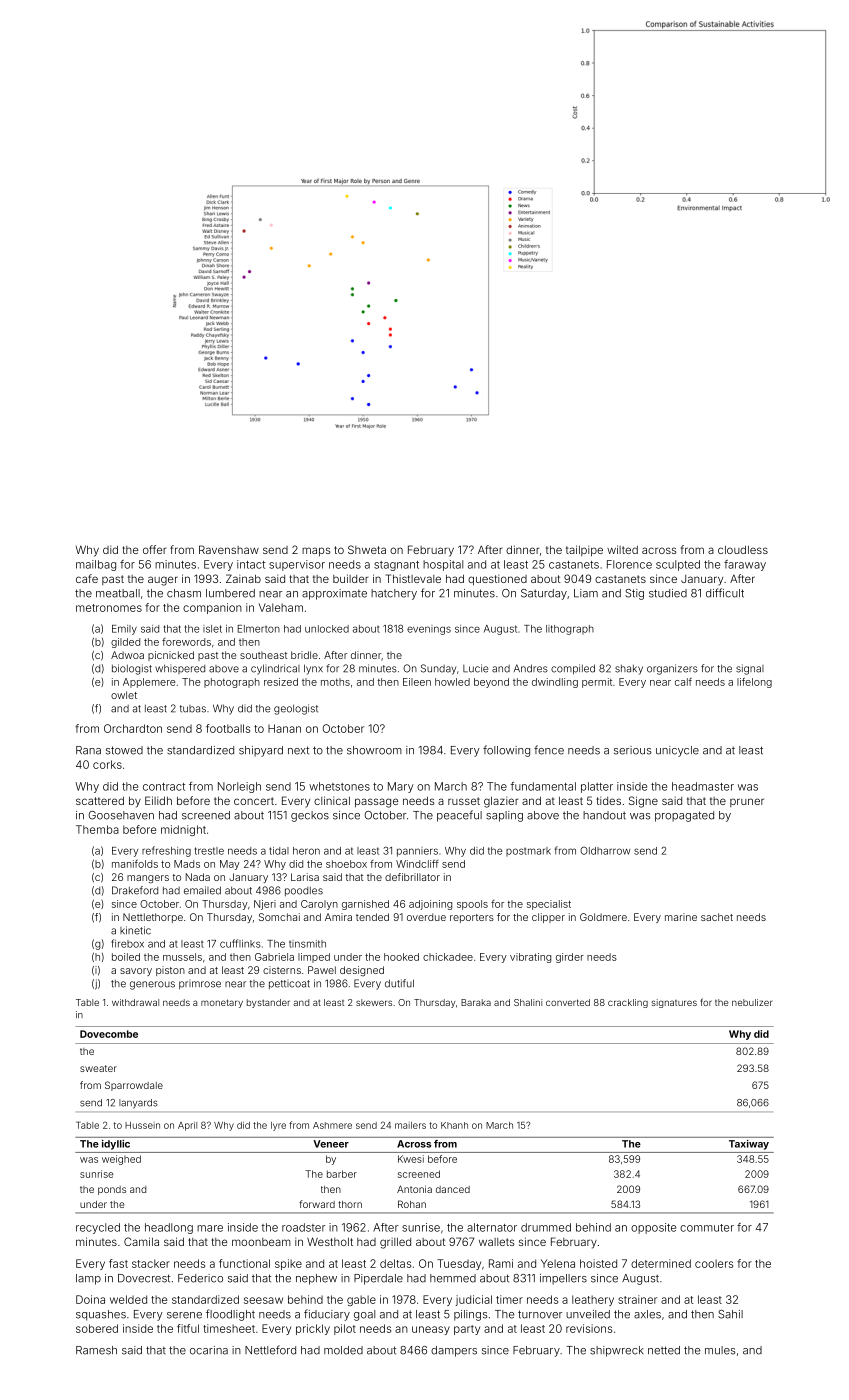 This page has height=1400, width=849. Describe the element at coordinates (339, 786) in the page. I see `whetstones` at that location.
